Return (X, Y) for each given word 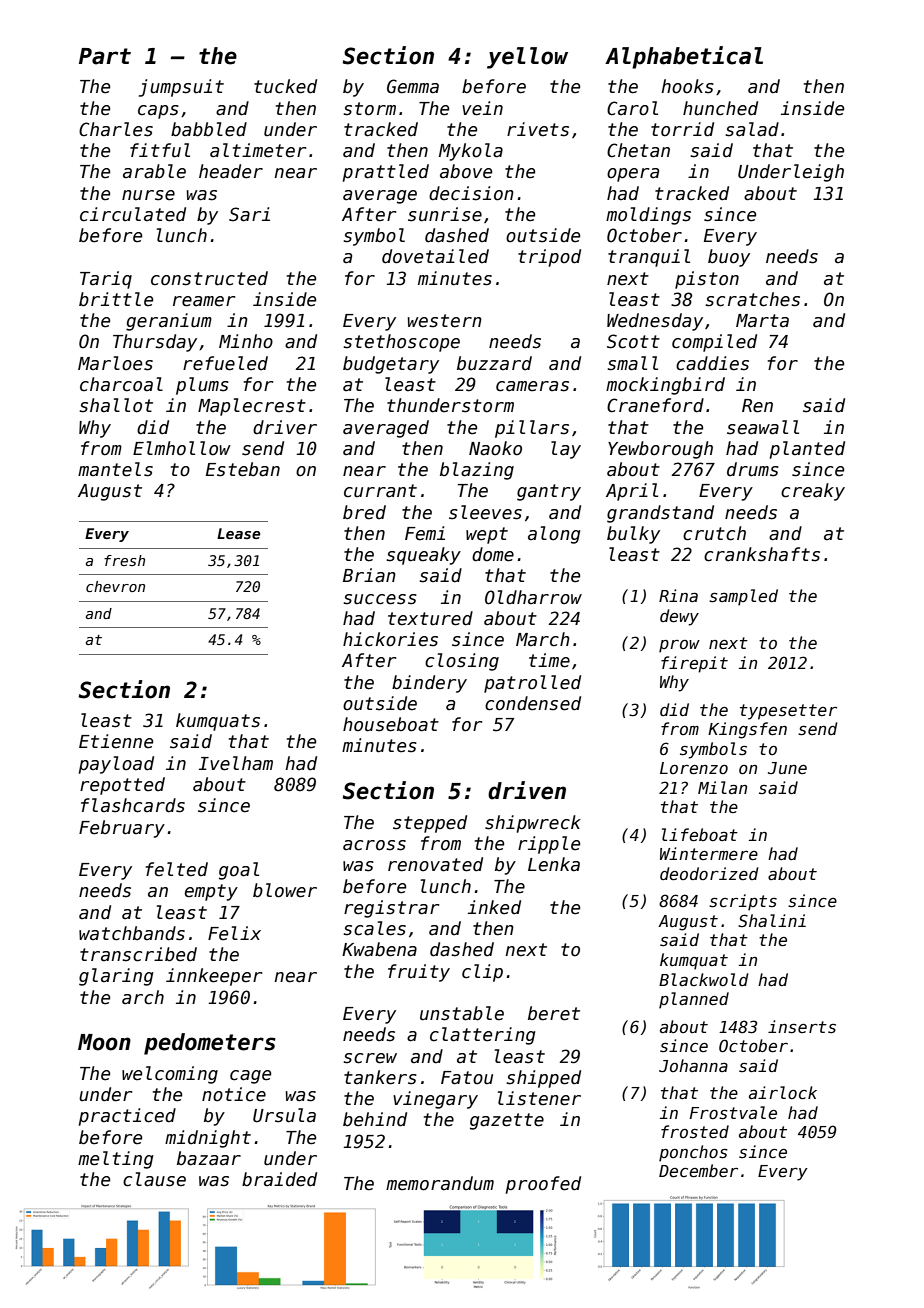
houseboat (391, 724)
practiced (127, 1117)
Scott (633, 341)
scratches (752, 299)
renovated (435, 864)
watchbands (132, 933)
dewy (679, 617)
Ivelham (236, 763)
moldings (648, 216)
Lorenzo (694, 768)
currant (380, 491)
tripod (549, 258)
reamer (204, 301)
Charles (116, 129)
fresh (124, 560)
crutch (714, 533)
